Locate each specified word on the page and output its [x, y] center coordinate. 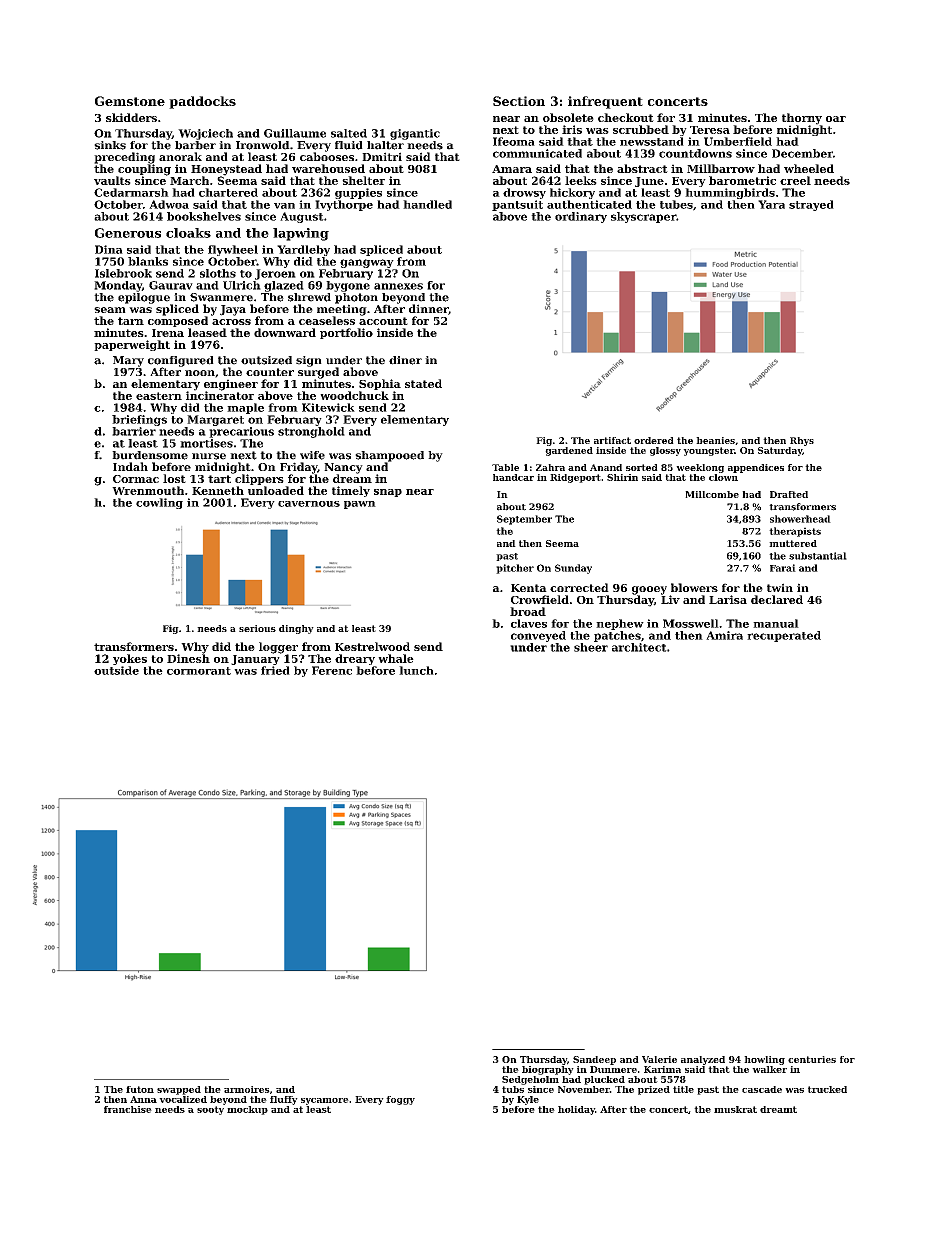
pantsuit [517, 205]
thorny [802, 119]
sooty [210, 1110]
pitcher [515, 569]
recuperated [784, 636]
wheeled [809, 168]
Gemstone [130, 101]
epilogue [144, 298]
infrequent [605, 102]
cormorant [199, 671]
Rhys [802, 441]
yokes [130, 659]
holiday [576, 1110]
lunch [416, 670]
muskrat [735, 1109]
